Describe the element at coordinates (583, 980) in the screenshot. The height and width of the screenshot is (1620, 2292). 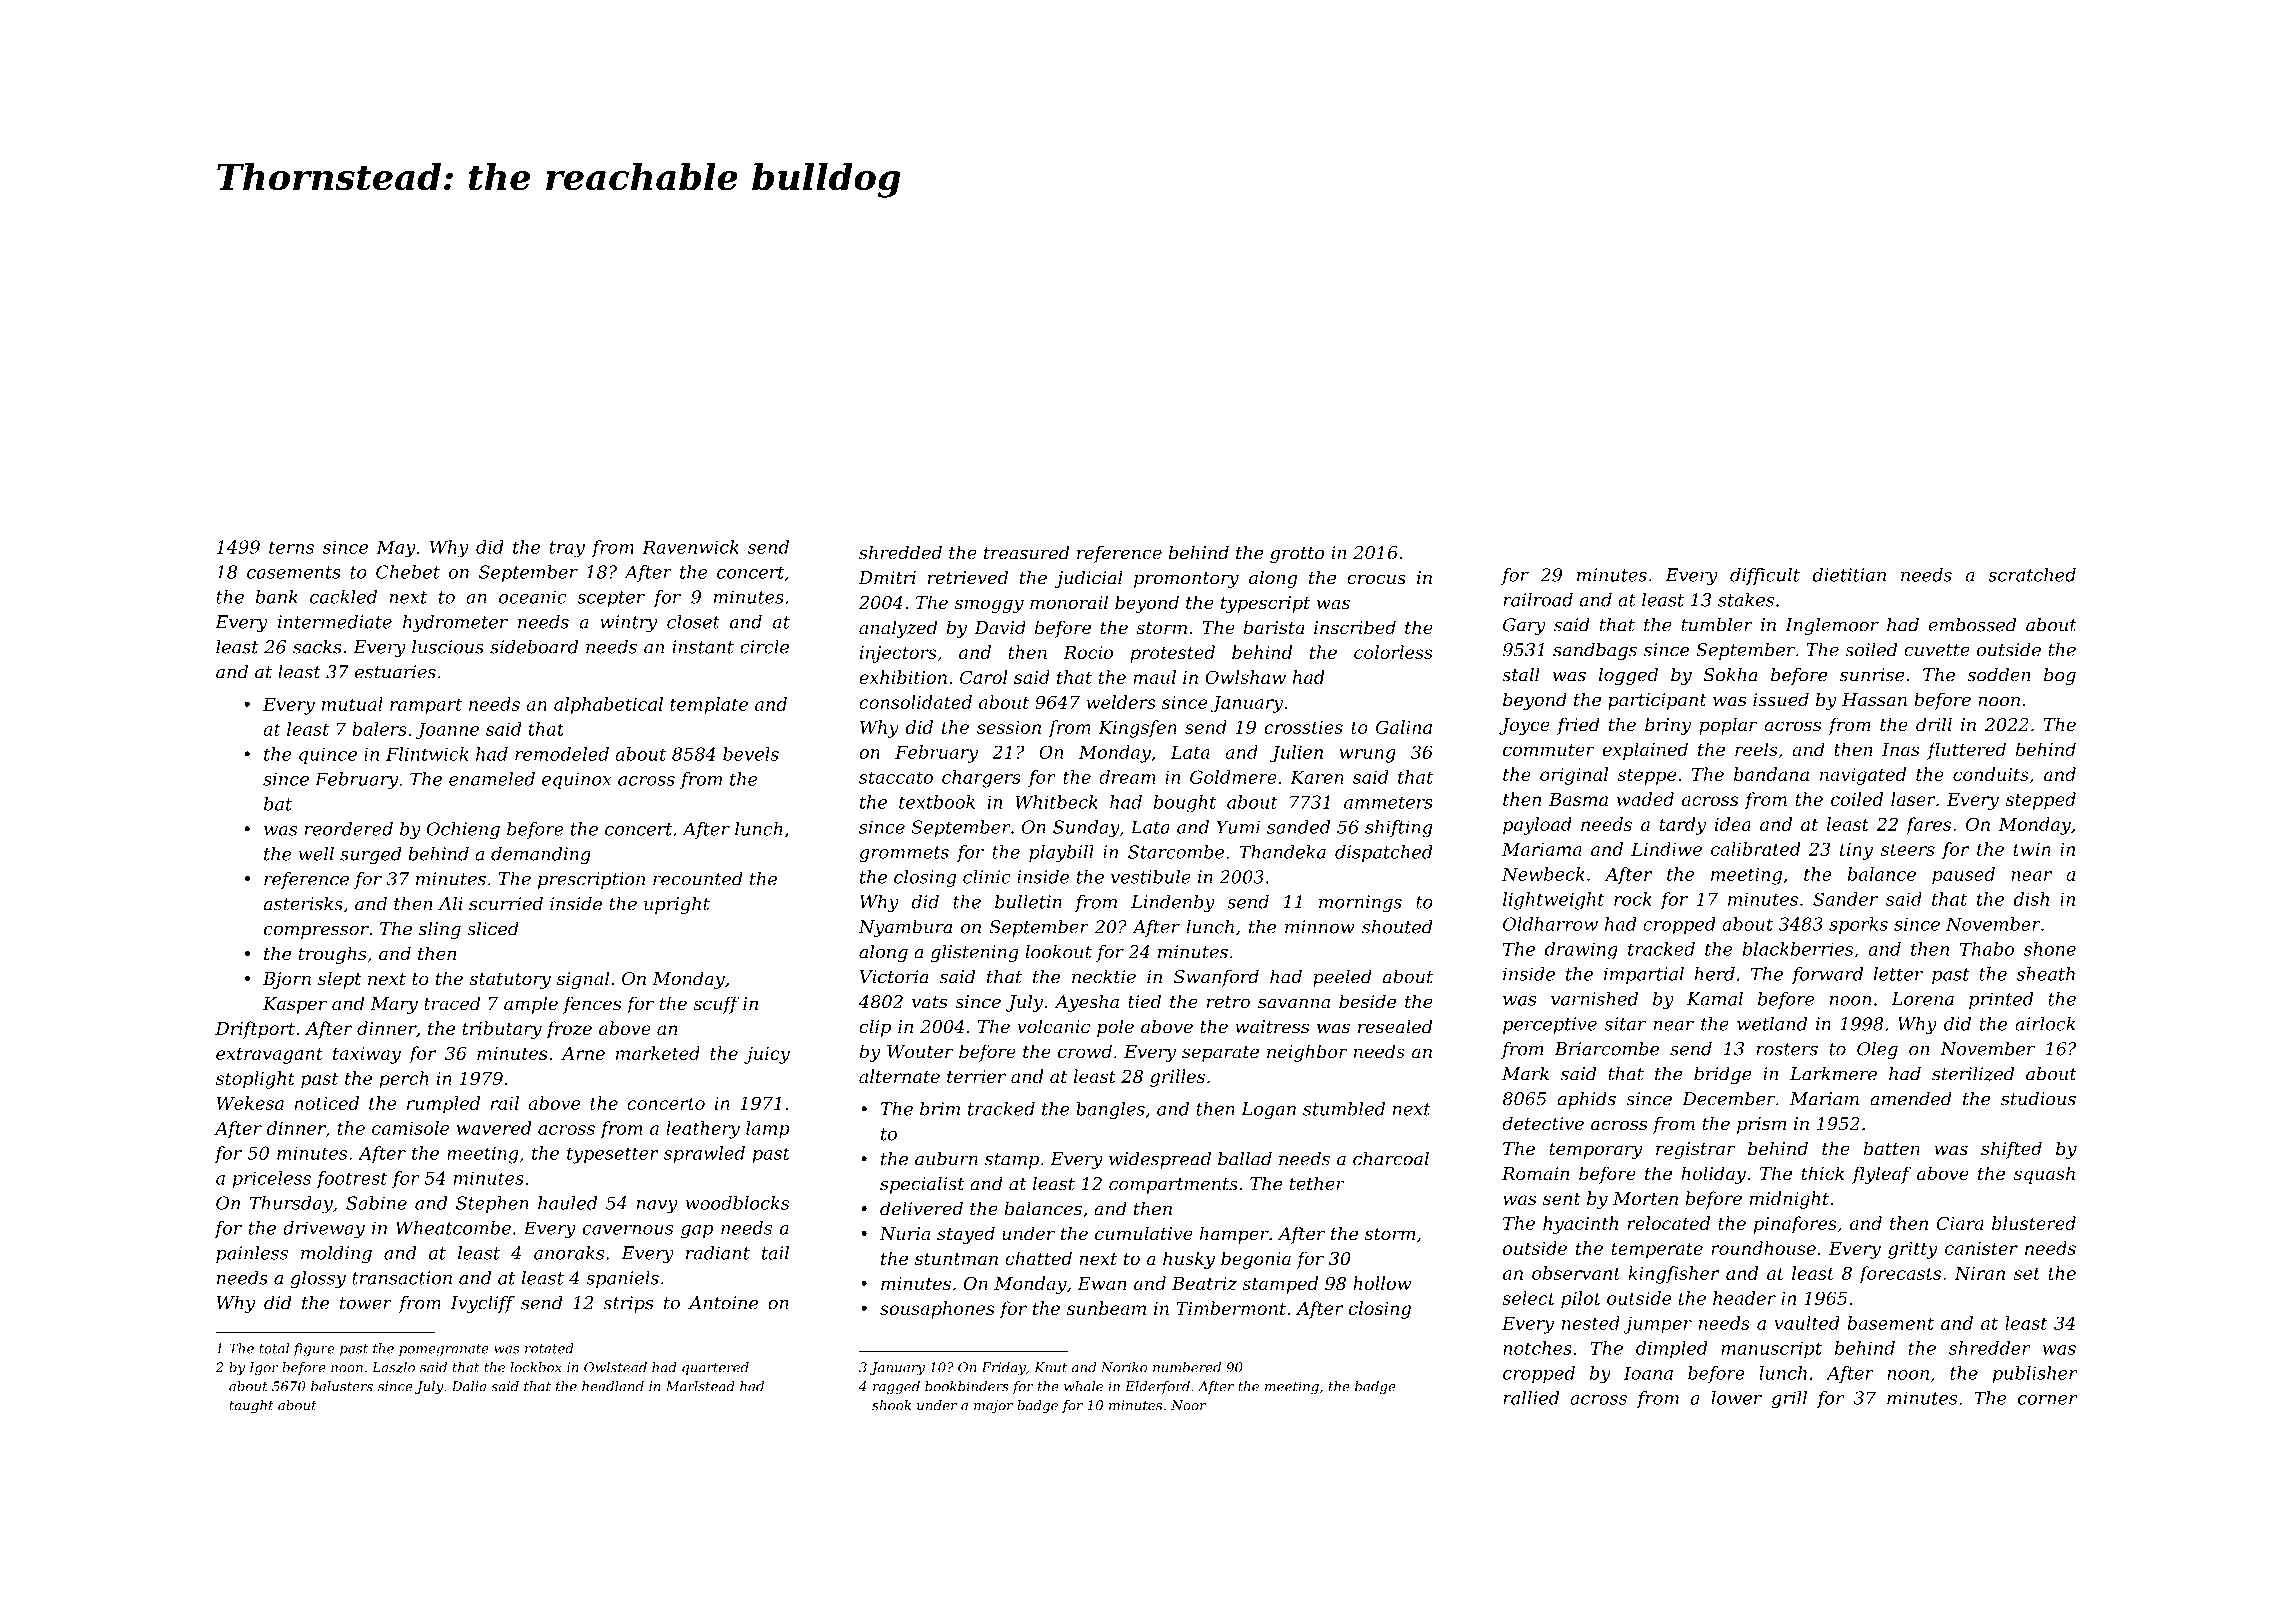
I see `signal` at that location.
